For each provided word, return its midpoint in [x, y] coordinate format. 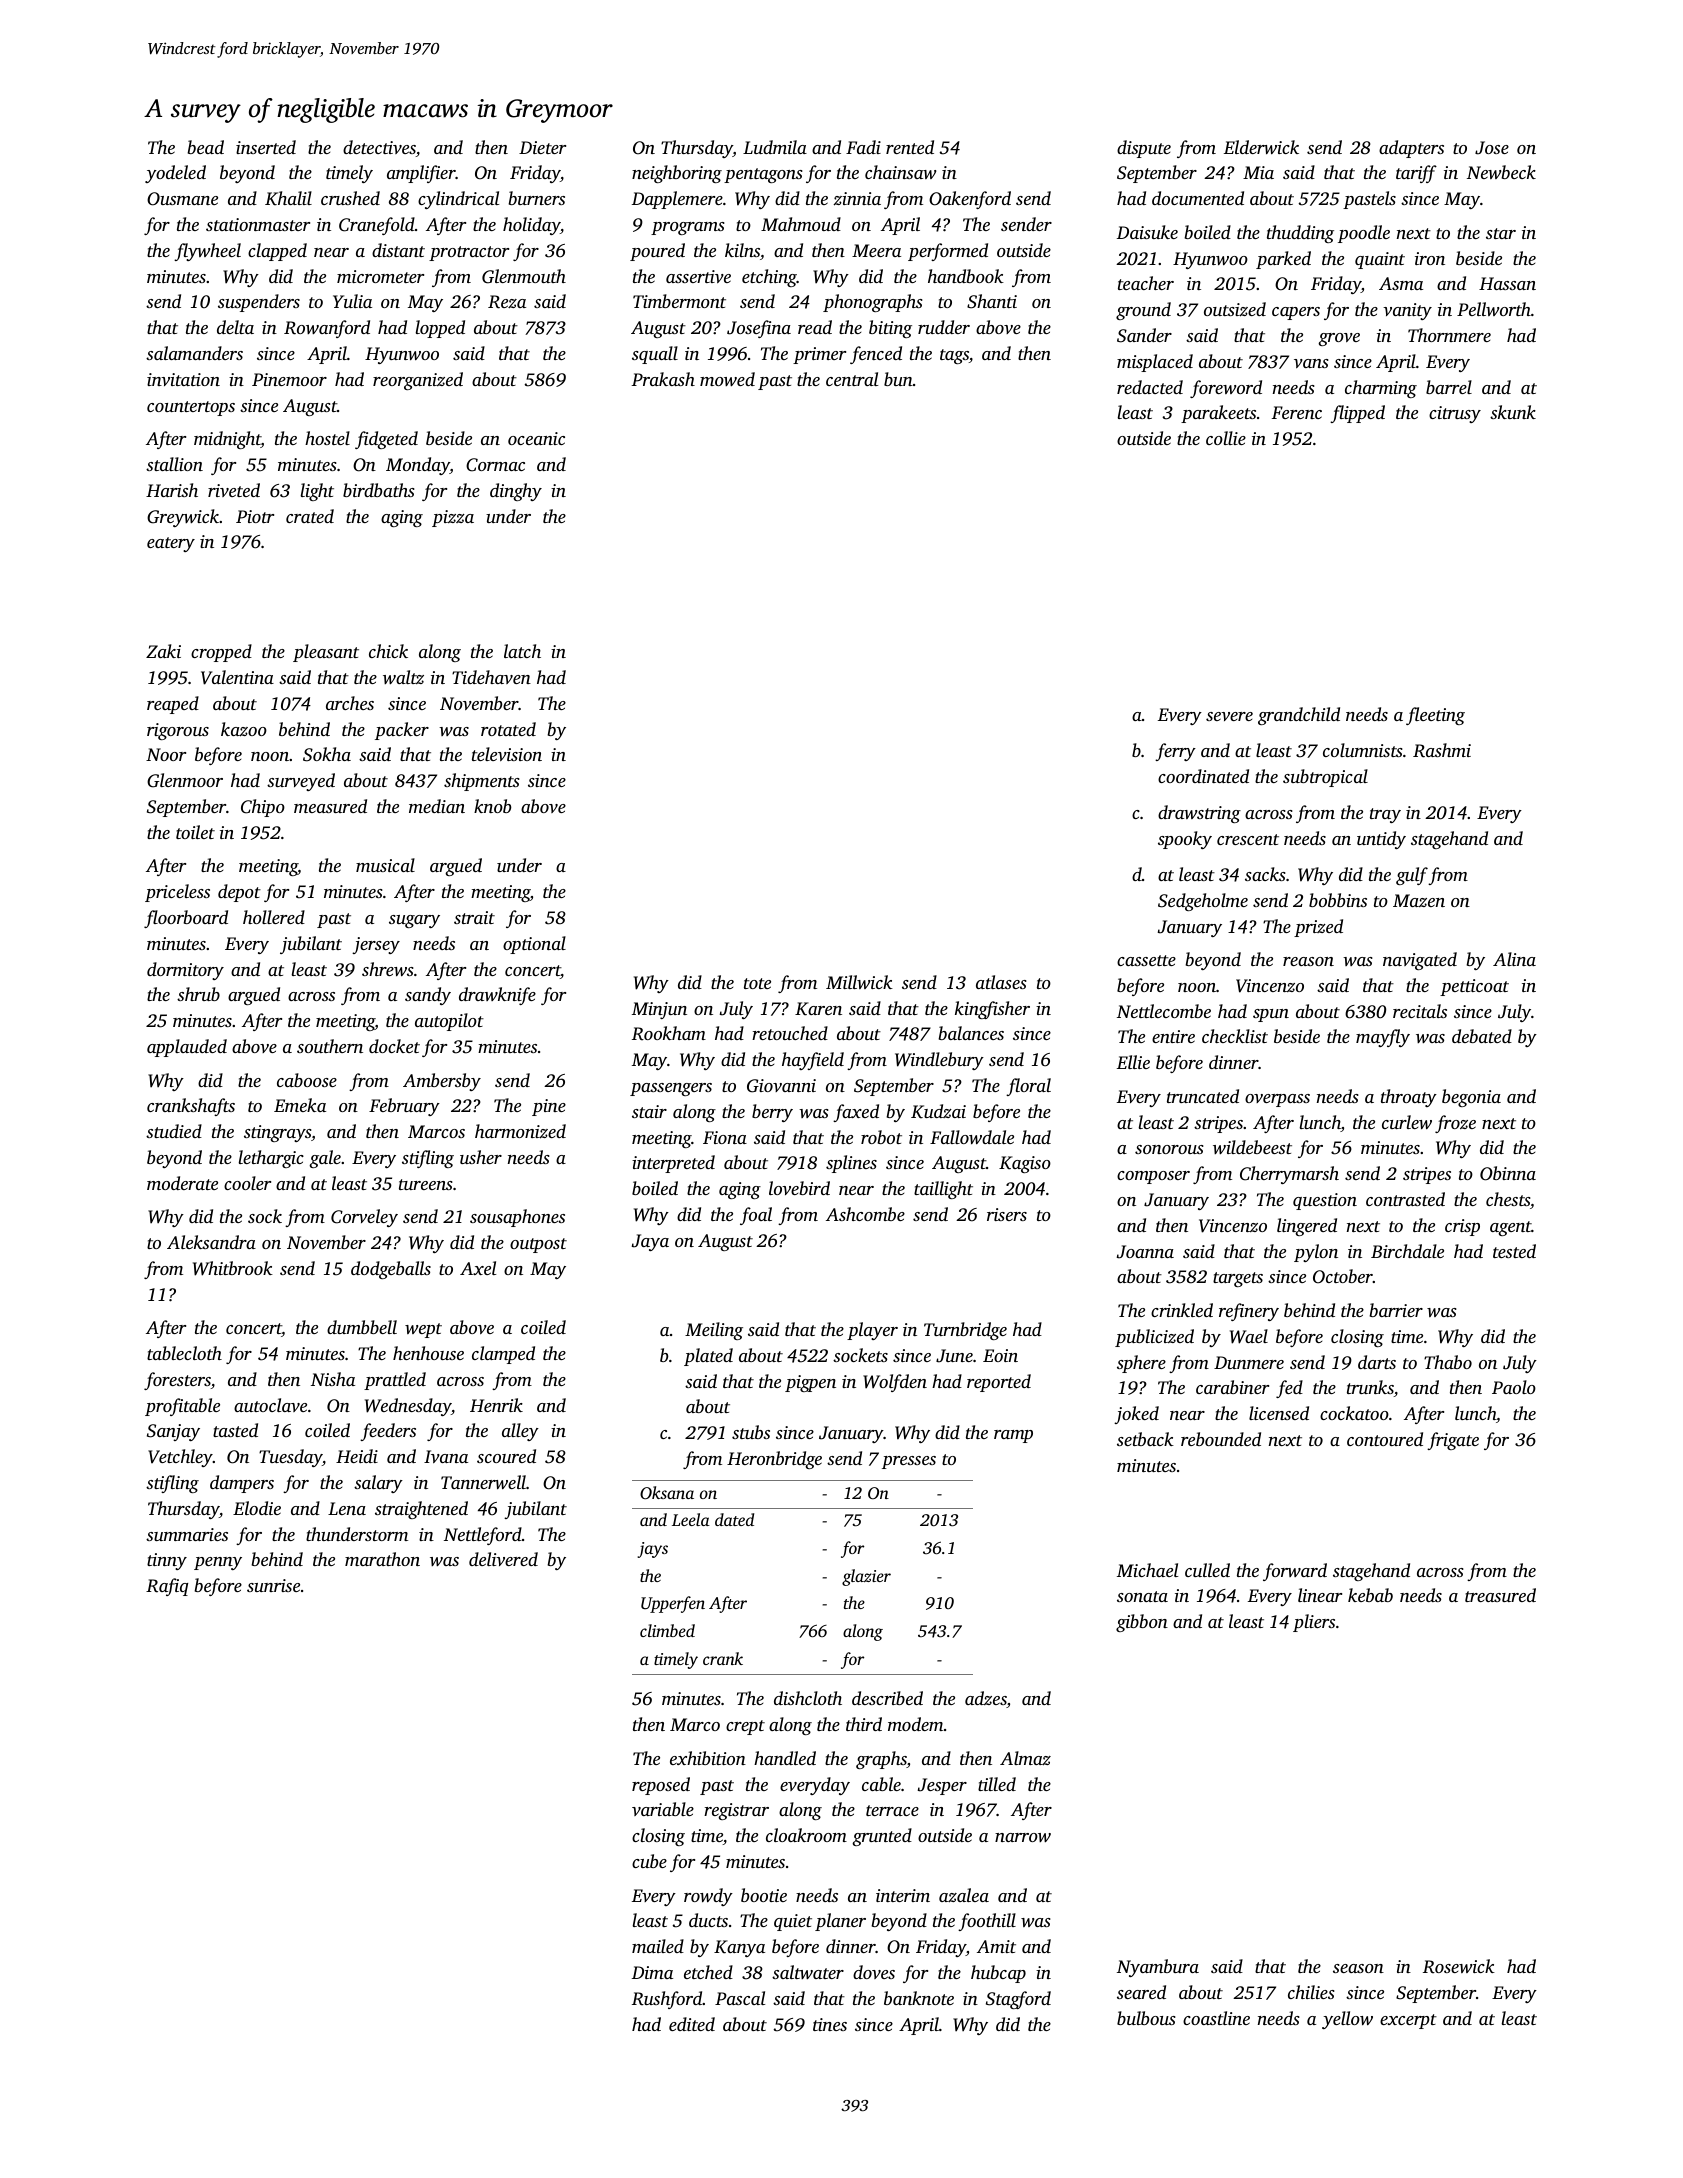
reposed [661, 1786]
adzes [986, 1699]
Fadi [863, 147]
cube [649, 1861]
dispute [1144, 149]
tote [757, 983]
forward [1295, 1572]
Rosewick [1459, 1966]
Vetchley [180, 1458]
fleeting [1435, 716]
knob [492, 806]
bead [205, 147]
